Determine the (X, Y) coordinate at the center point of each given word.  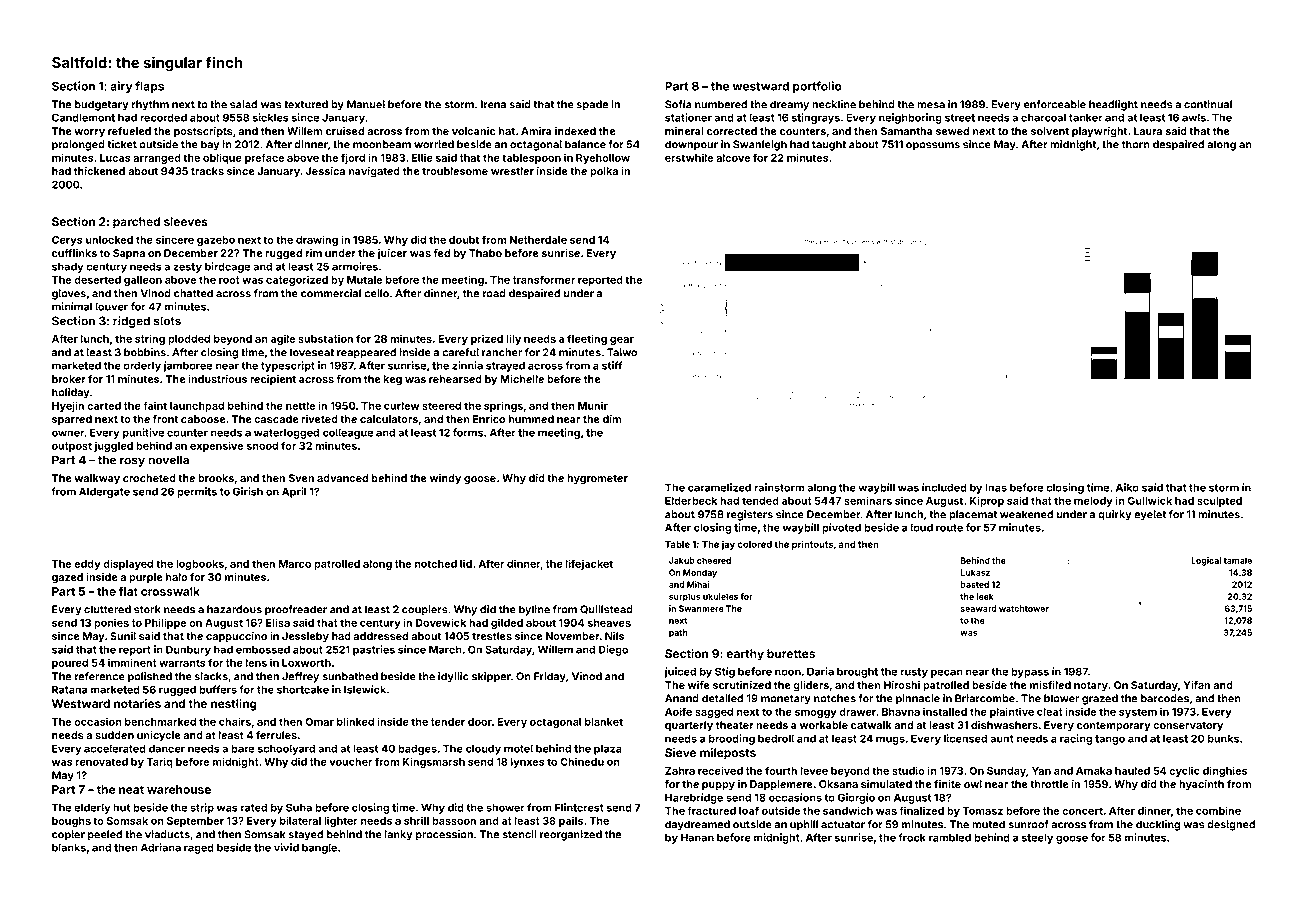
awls (1194, 117)
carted (104, 406)
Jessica (325, 171)
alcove (733, 158)
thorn (1136, 144)
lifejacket (589, 564)
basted (974, 584)
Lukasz (975, 572)
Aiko (1127, 487)
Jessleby (305, 637)
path (678, 633)
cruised (345, 131)
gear (622, 341)
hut (121, 807)
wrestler (512, 171)
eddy (87, 565)
